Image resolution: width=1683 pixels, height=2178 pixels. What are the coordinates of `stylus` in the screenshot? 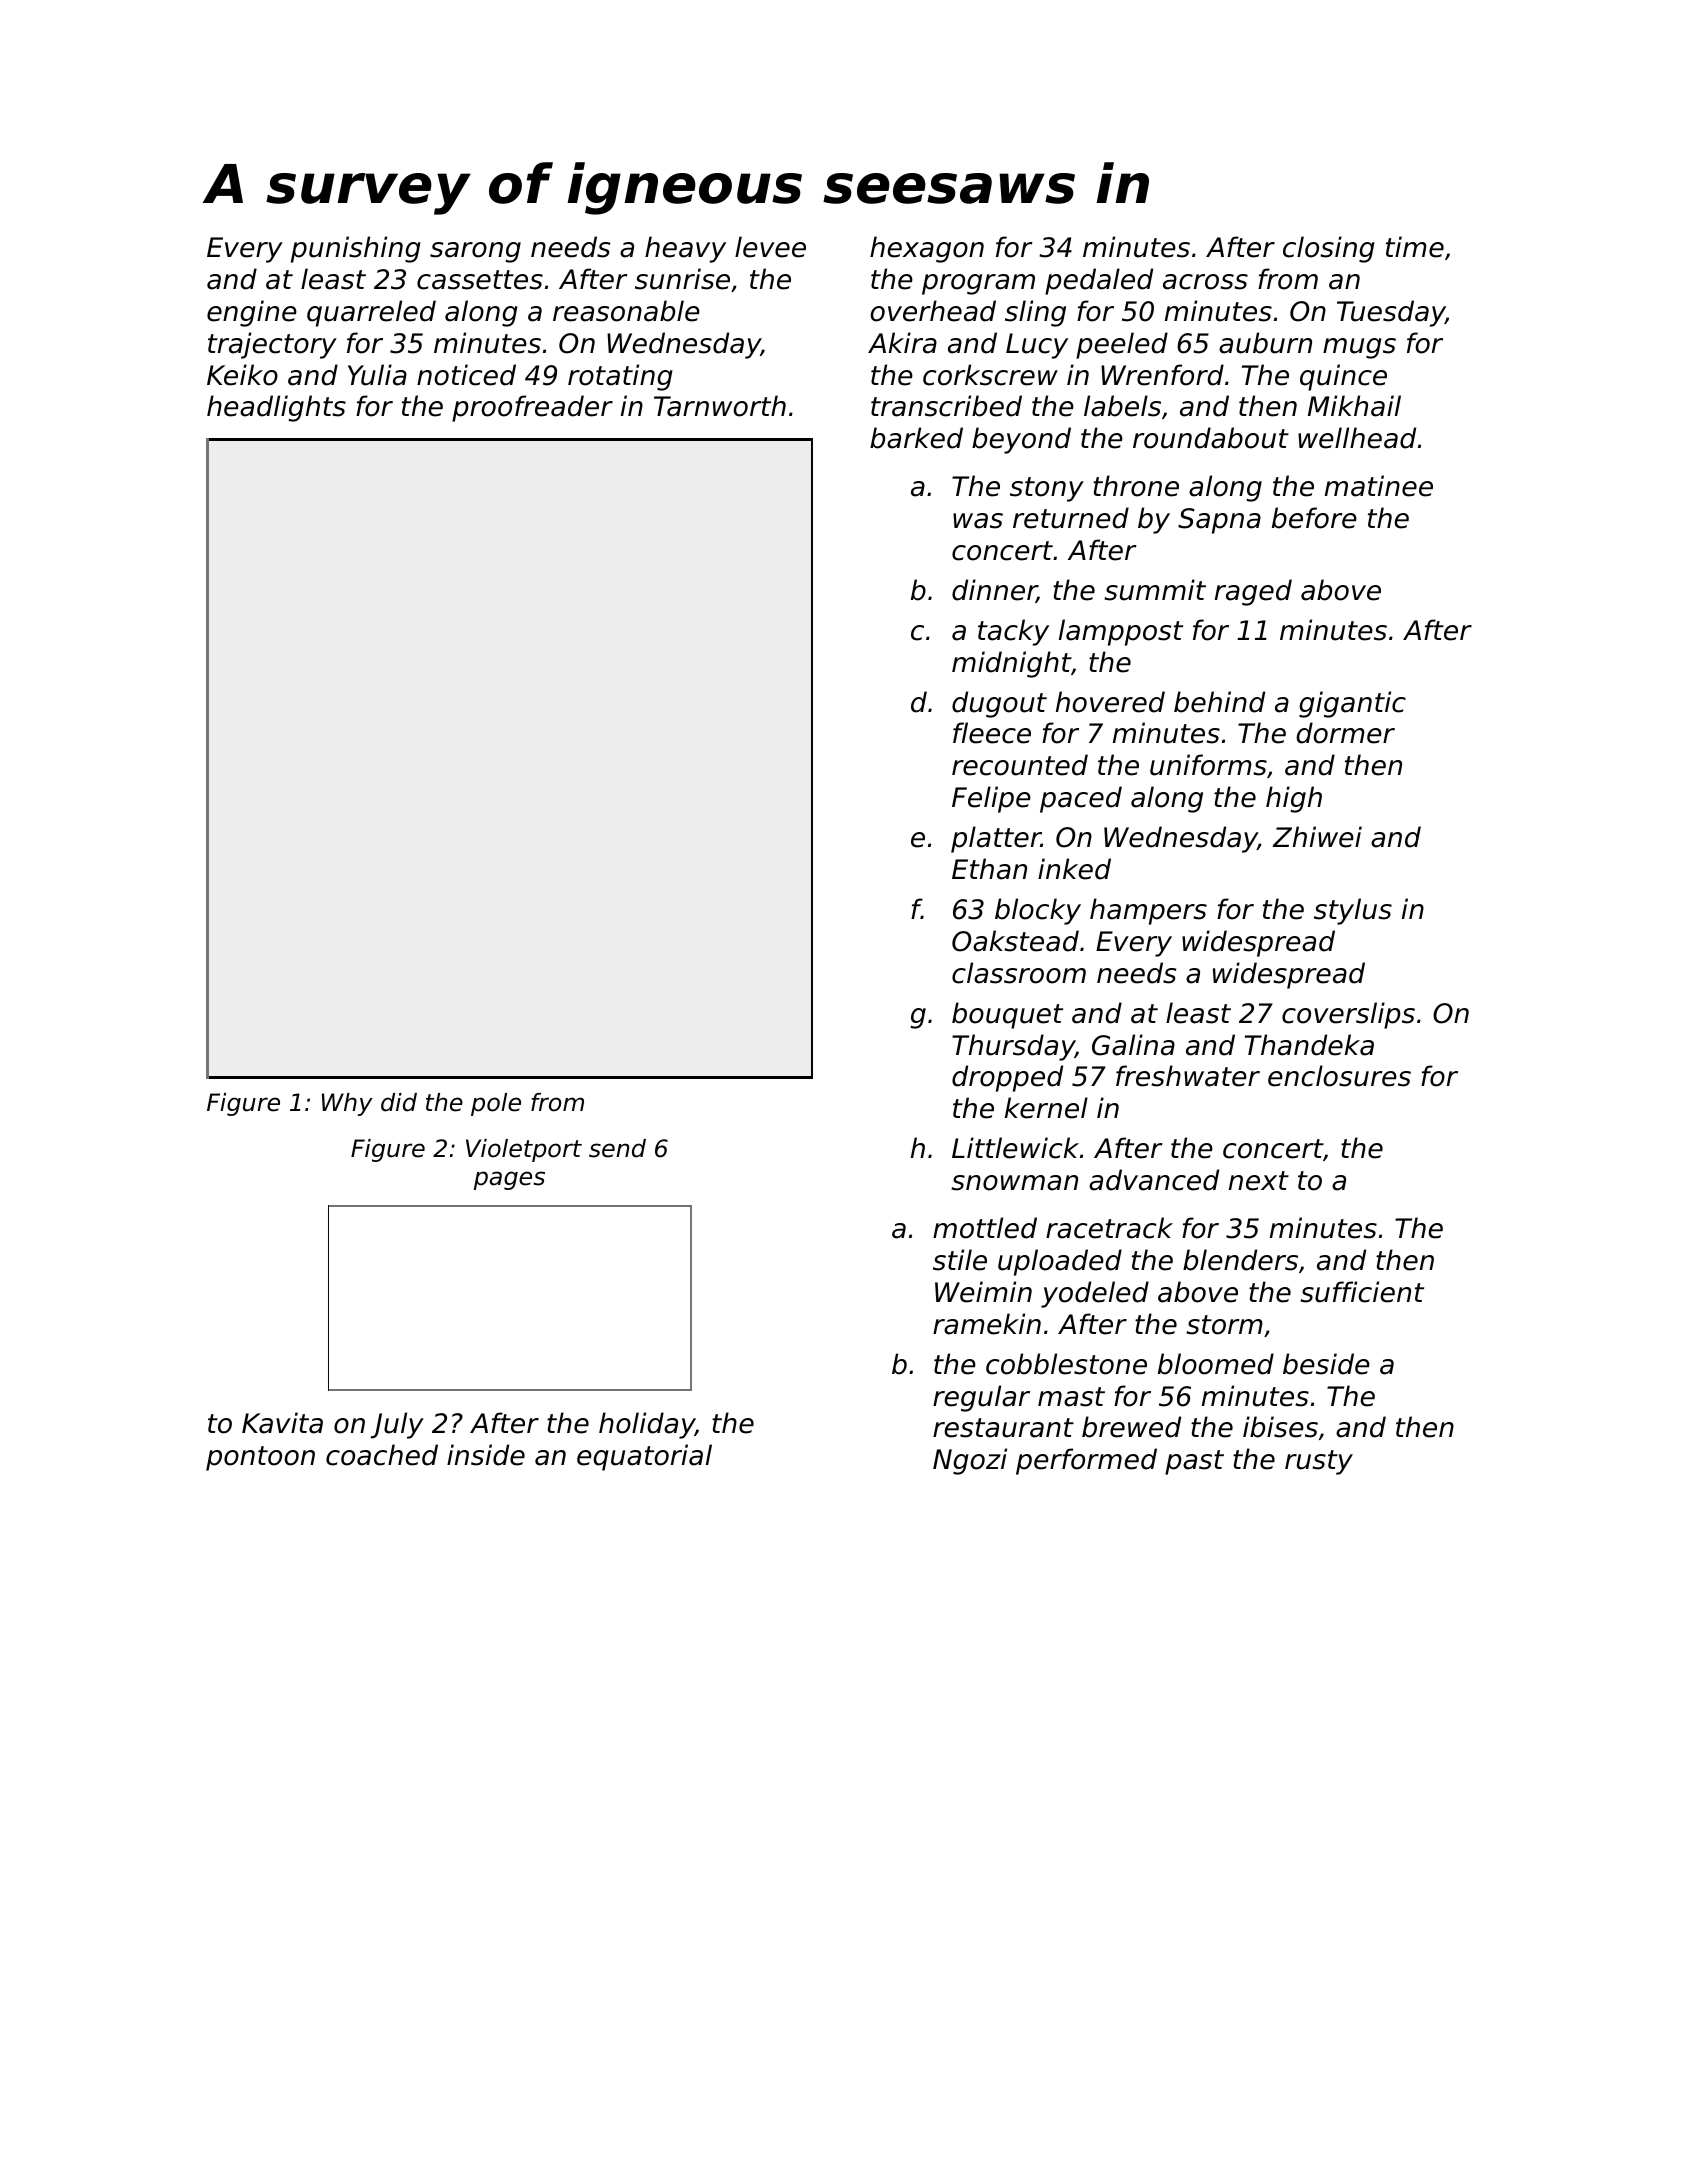 It's located at (1353, 911).
